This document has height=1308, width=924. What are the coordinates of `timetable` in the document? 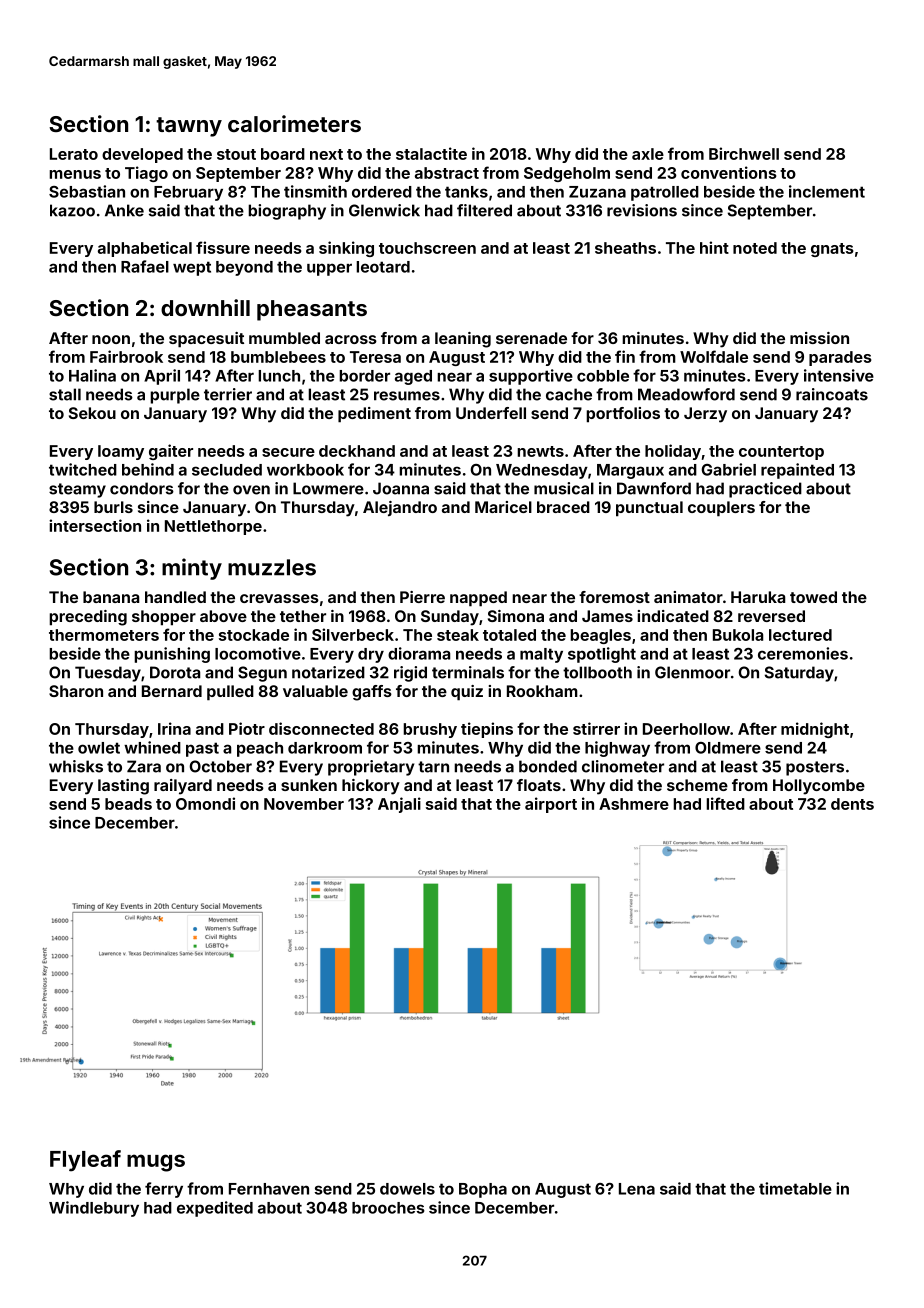 It's located at (795, 1188).
